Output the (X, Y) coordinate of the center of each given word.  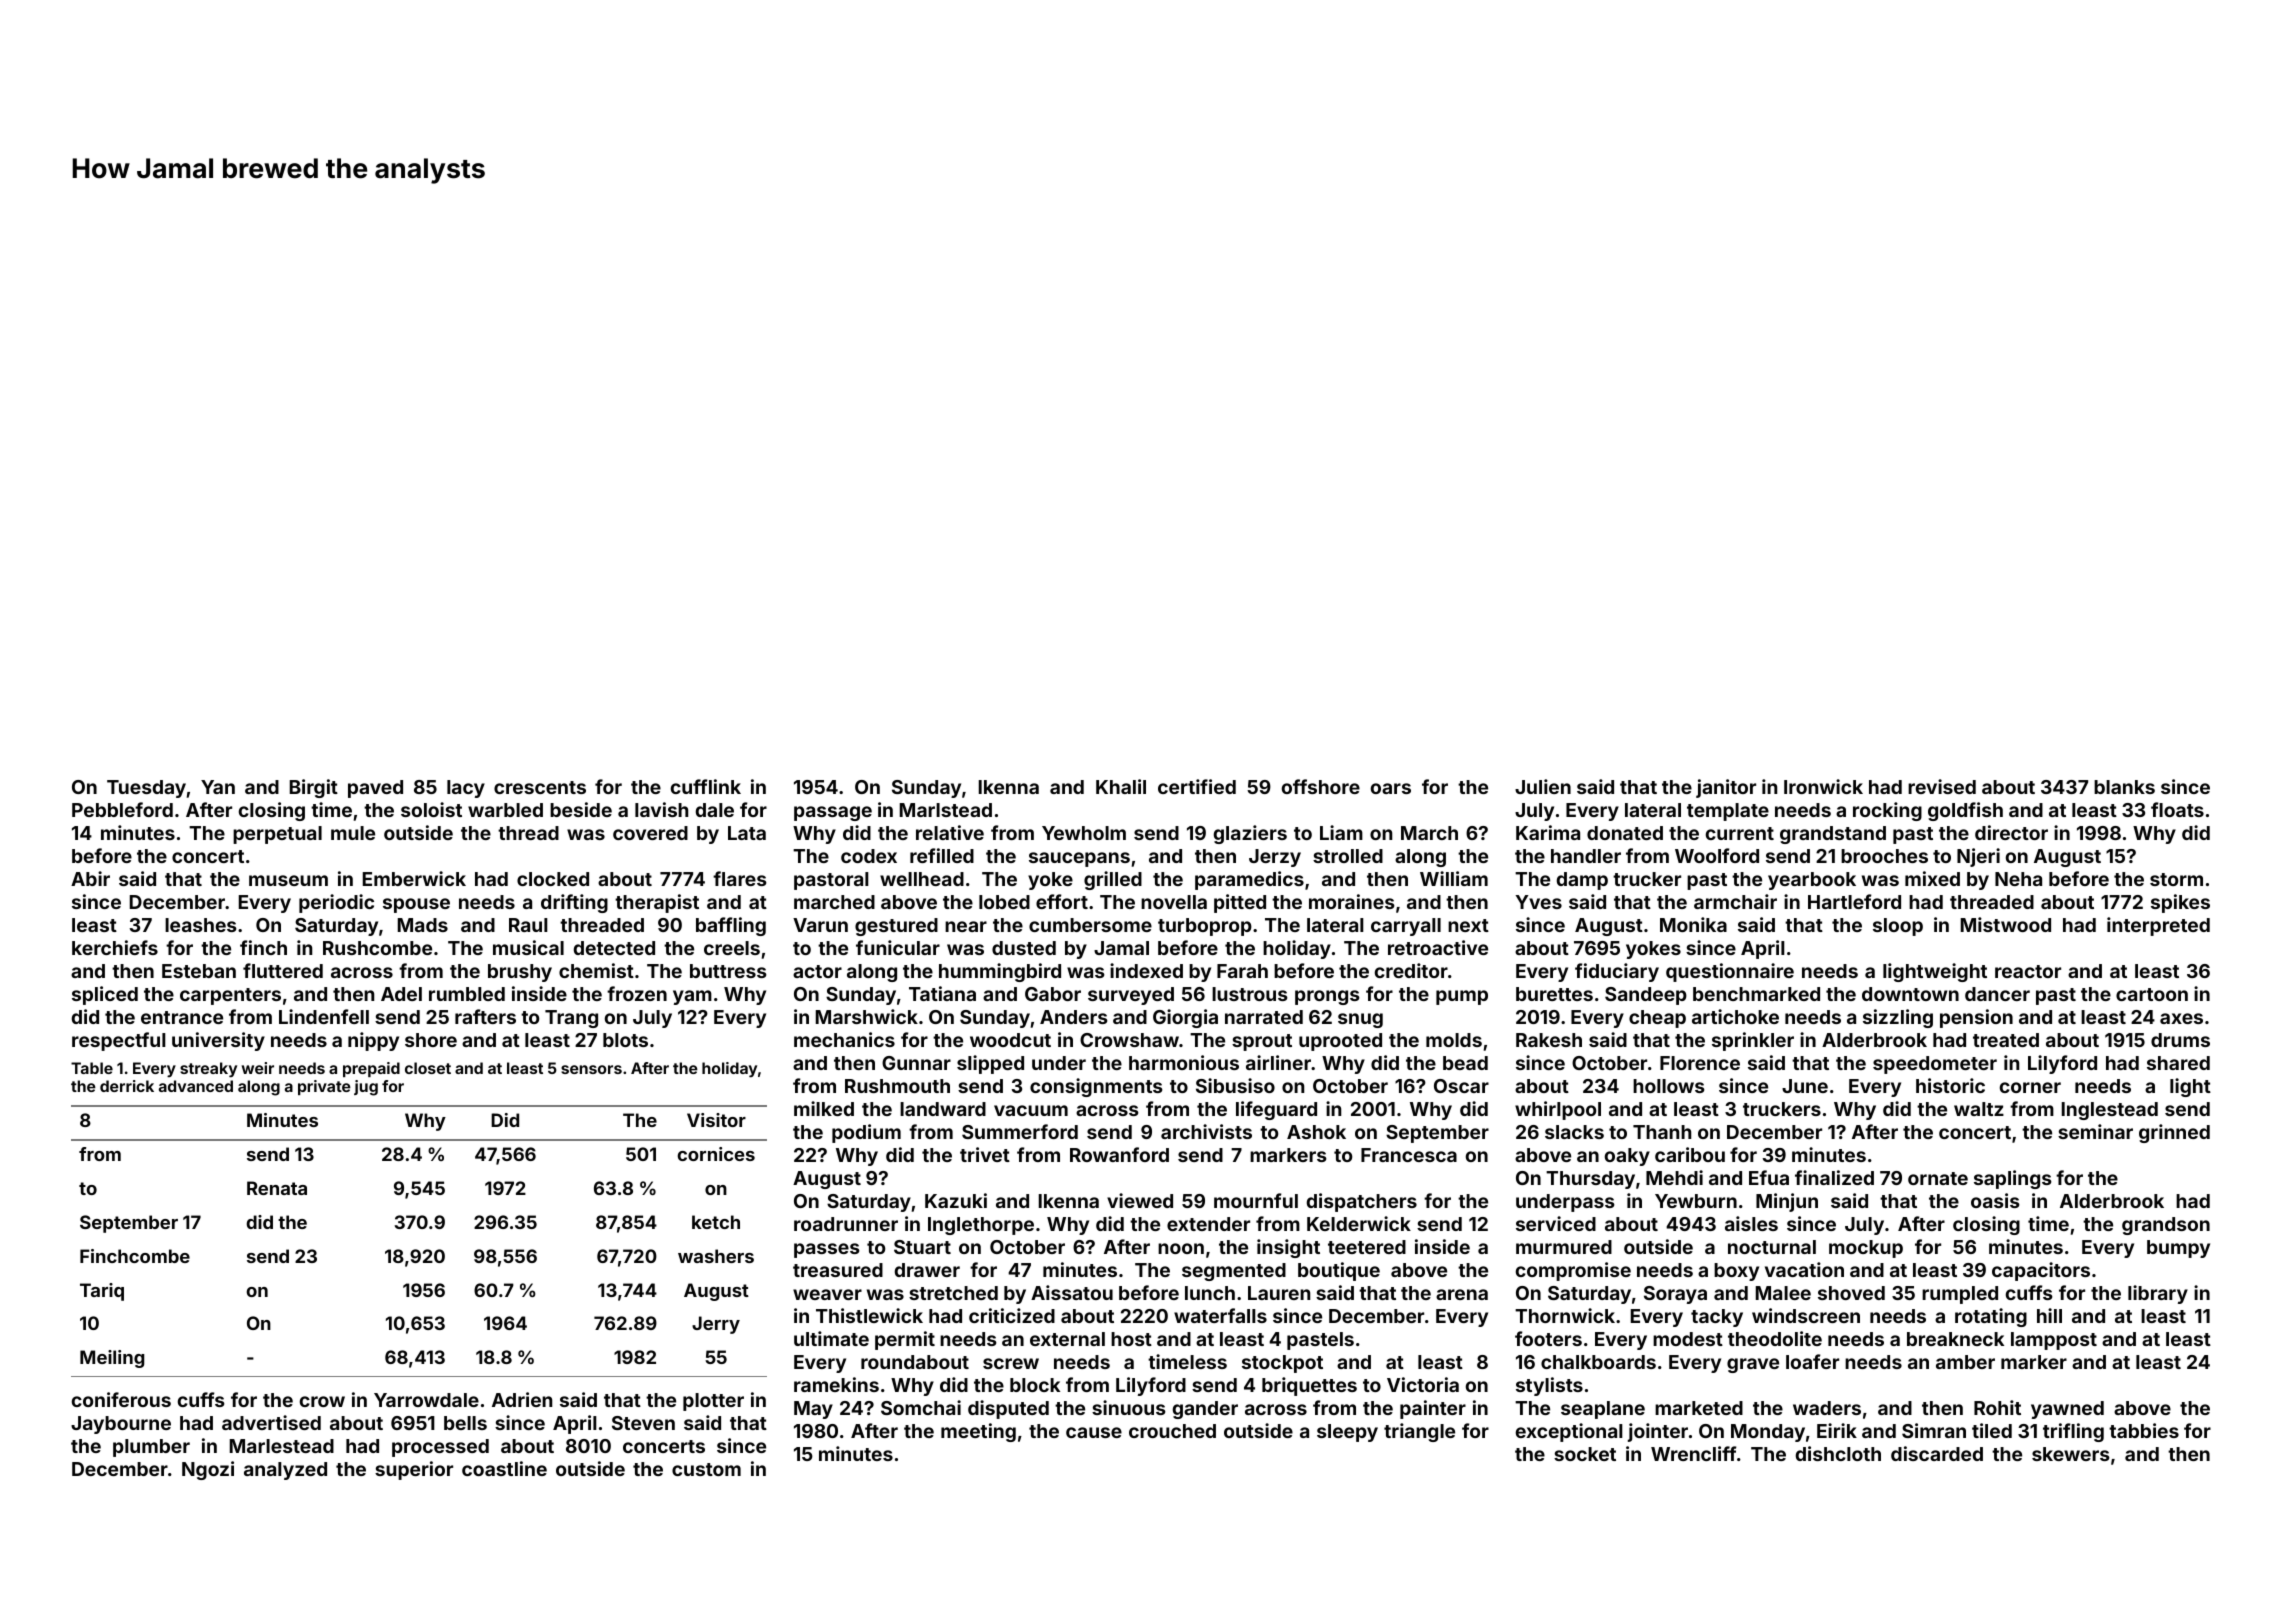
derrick (127, 1086)
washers (716, 1256)
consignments (1096, 1087)
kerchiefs (115, 947)
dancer (1997, 994)
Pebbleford (122, 809)
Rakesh (1549, 1040)
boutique (1339, 1271)
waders (1827, 1408)
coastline (504, 1468)
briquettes (1309, 1386)
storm (2176, 879)
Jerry (716, 1325)
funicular (898, 947)
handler (1586, 856)
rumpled (1960, 1295)
